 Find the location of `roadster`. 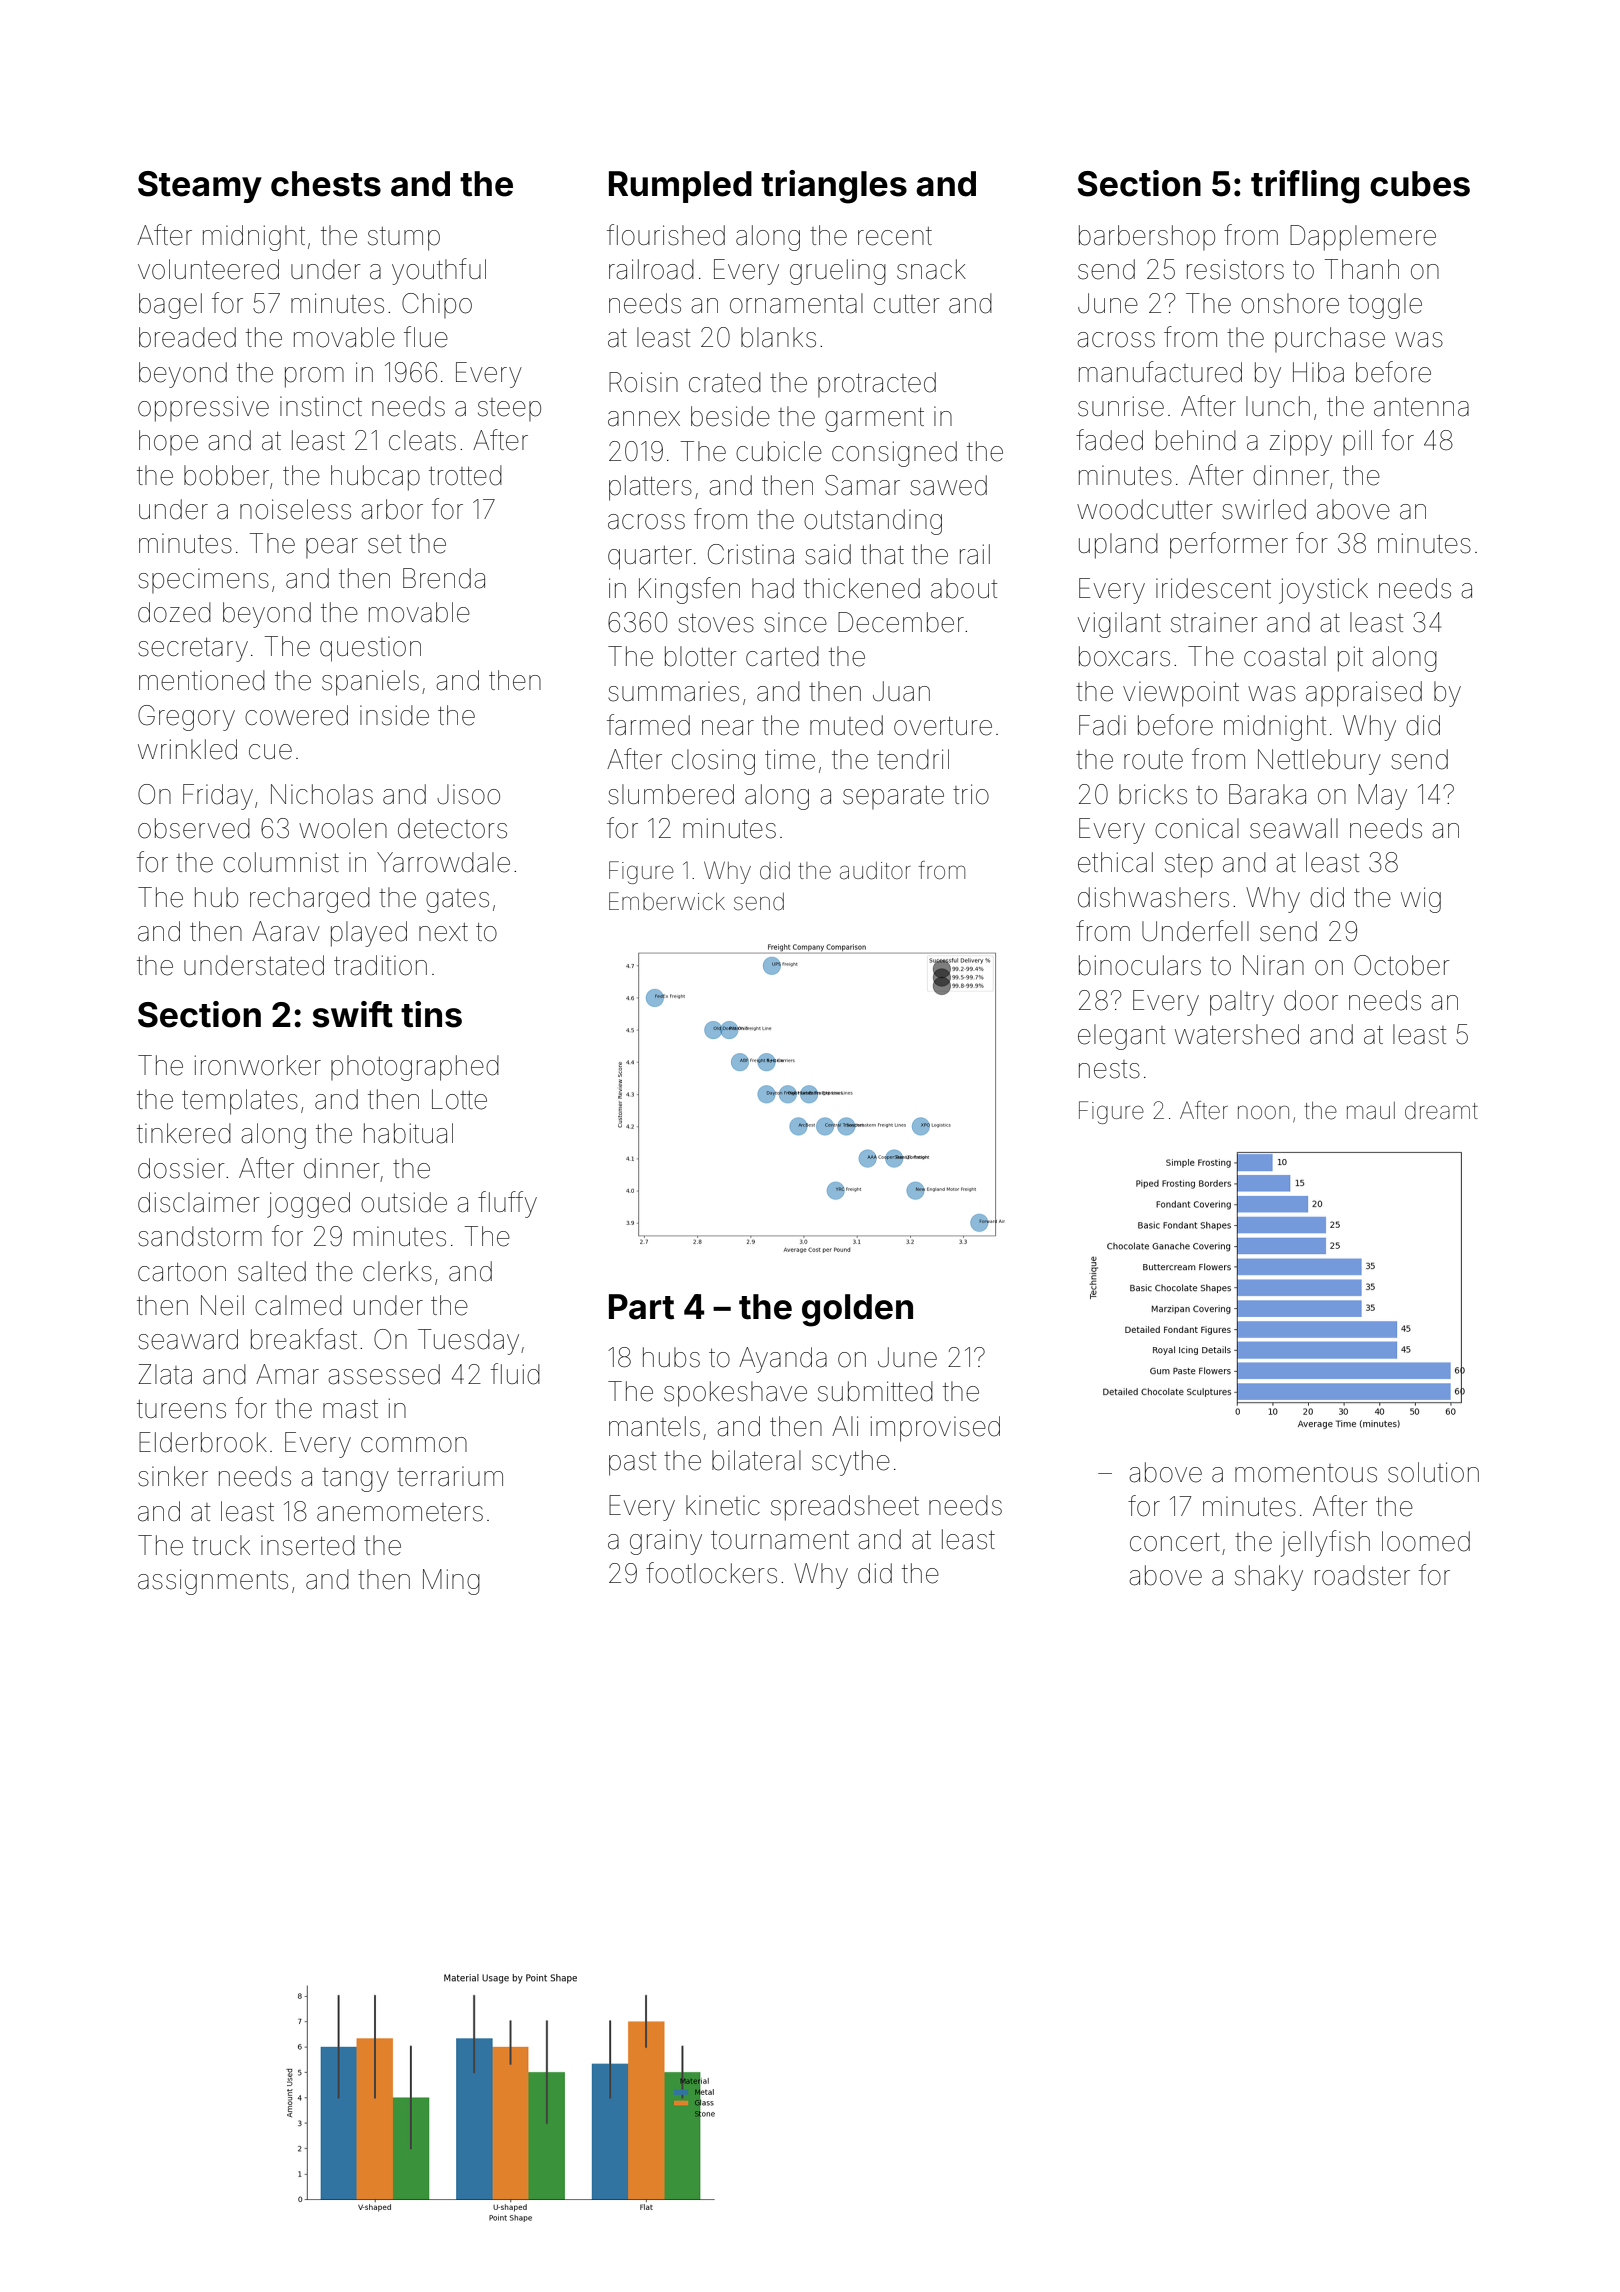

roadster is located at coordinates (1362, 1575).
